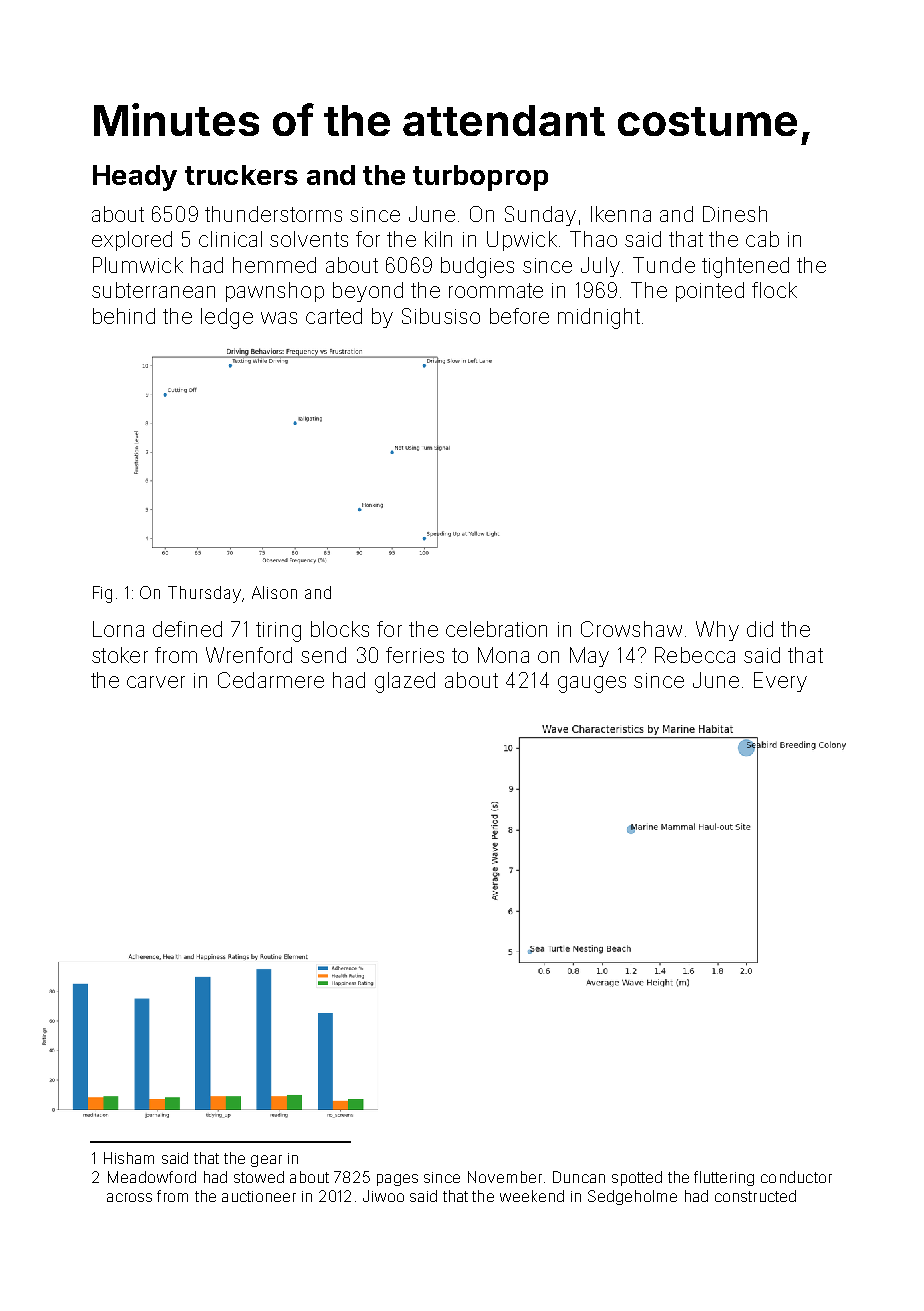 This document has width=924, height=1311. What do you see at coordinates (735, 214) in the document?
I see `Dinesh` at bounding box center [735, 214].
